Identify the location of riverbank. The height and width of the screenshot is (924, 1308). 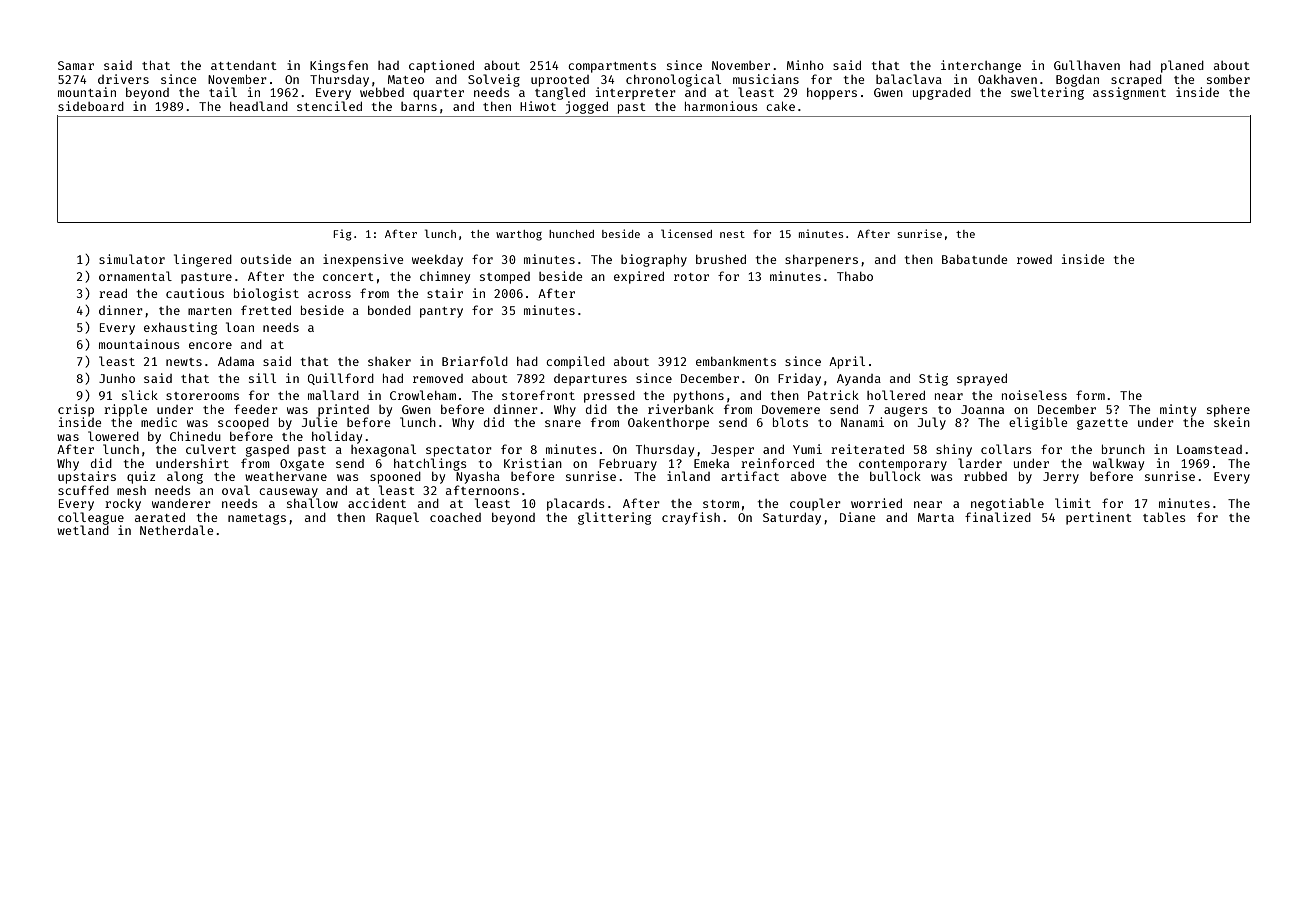
(681, 409).
